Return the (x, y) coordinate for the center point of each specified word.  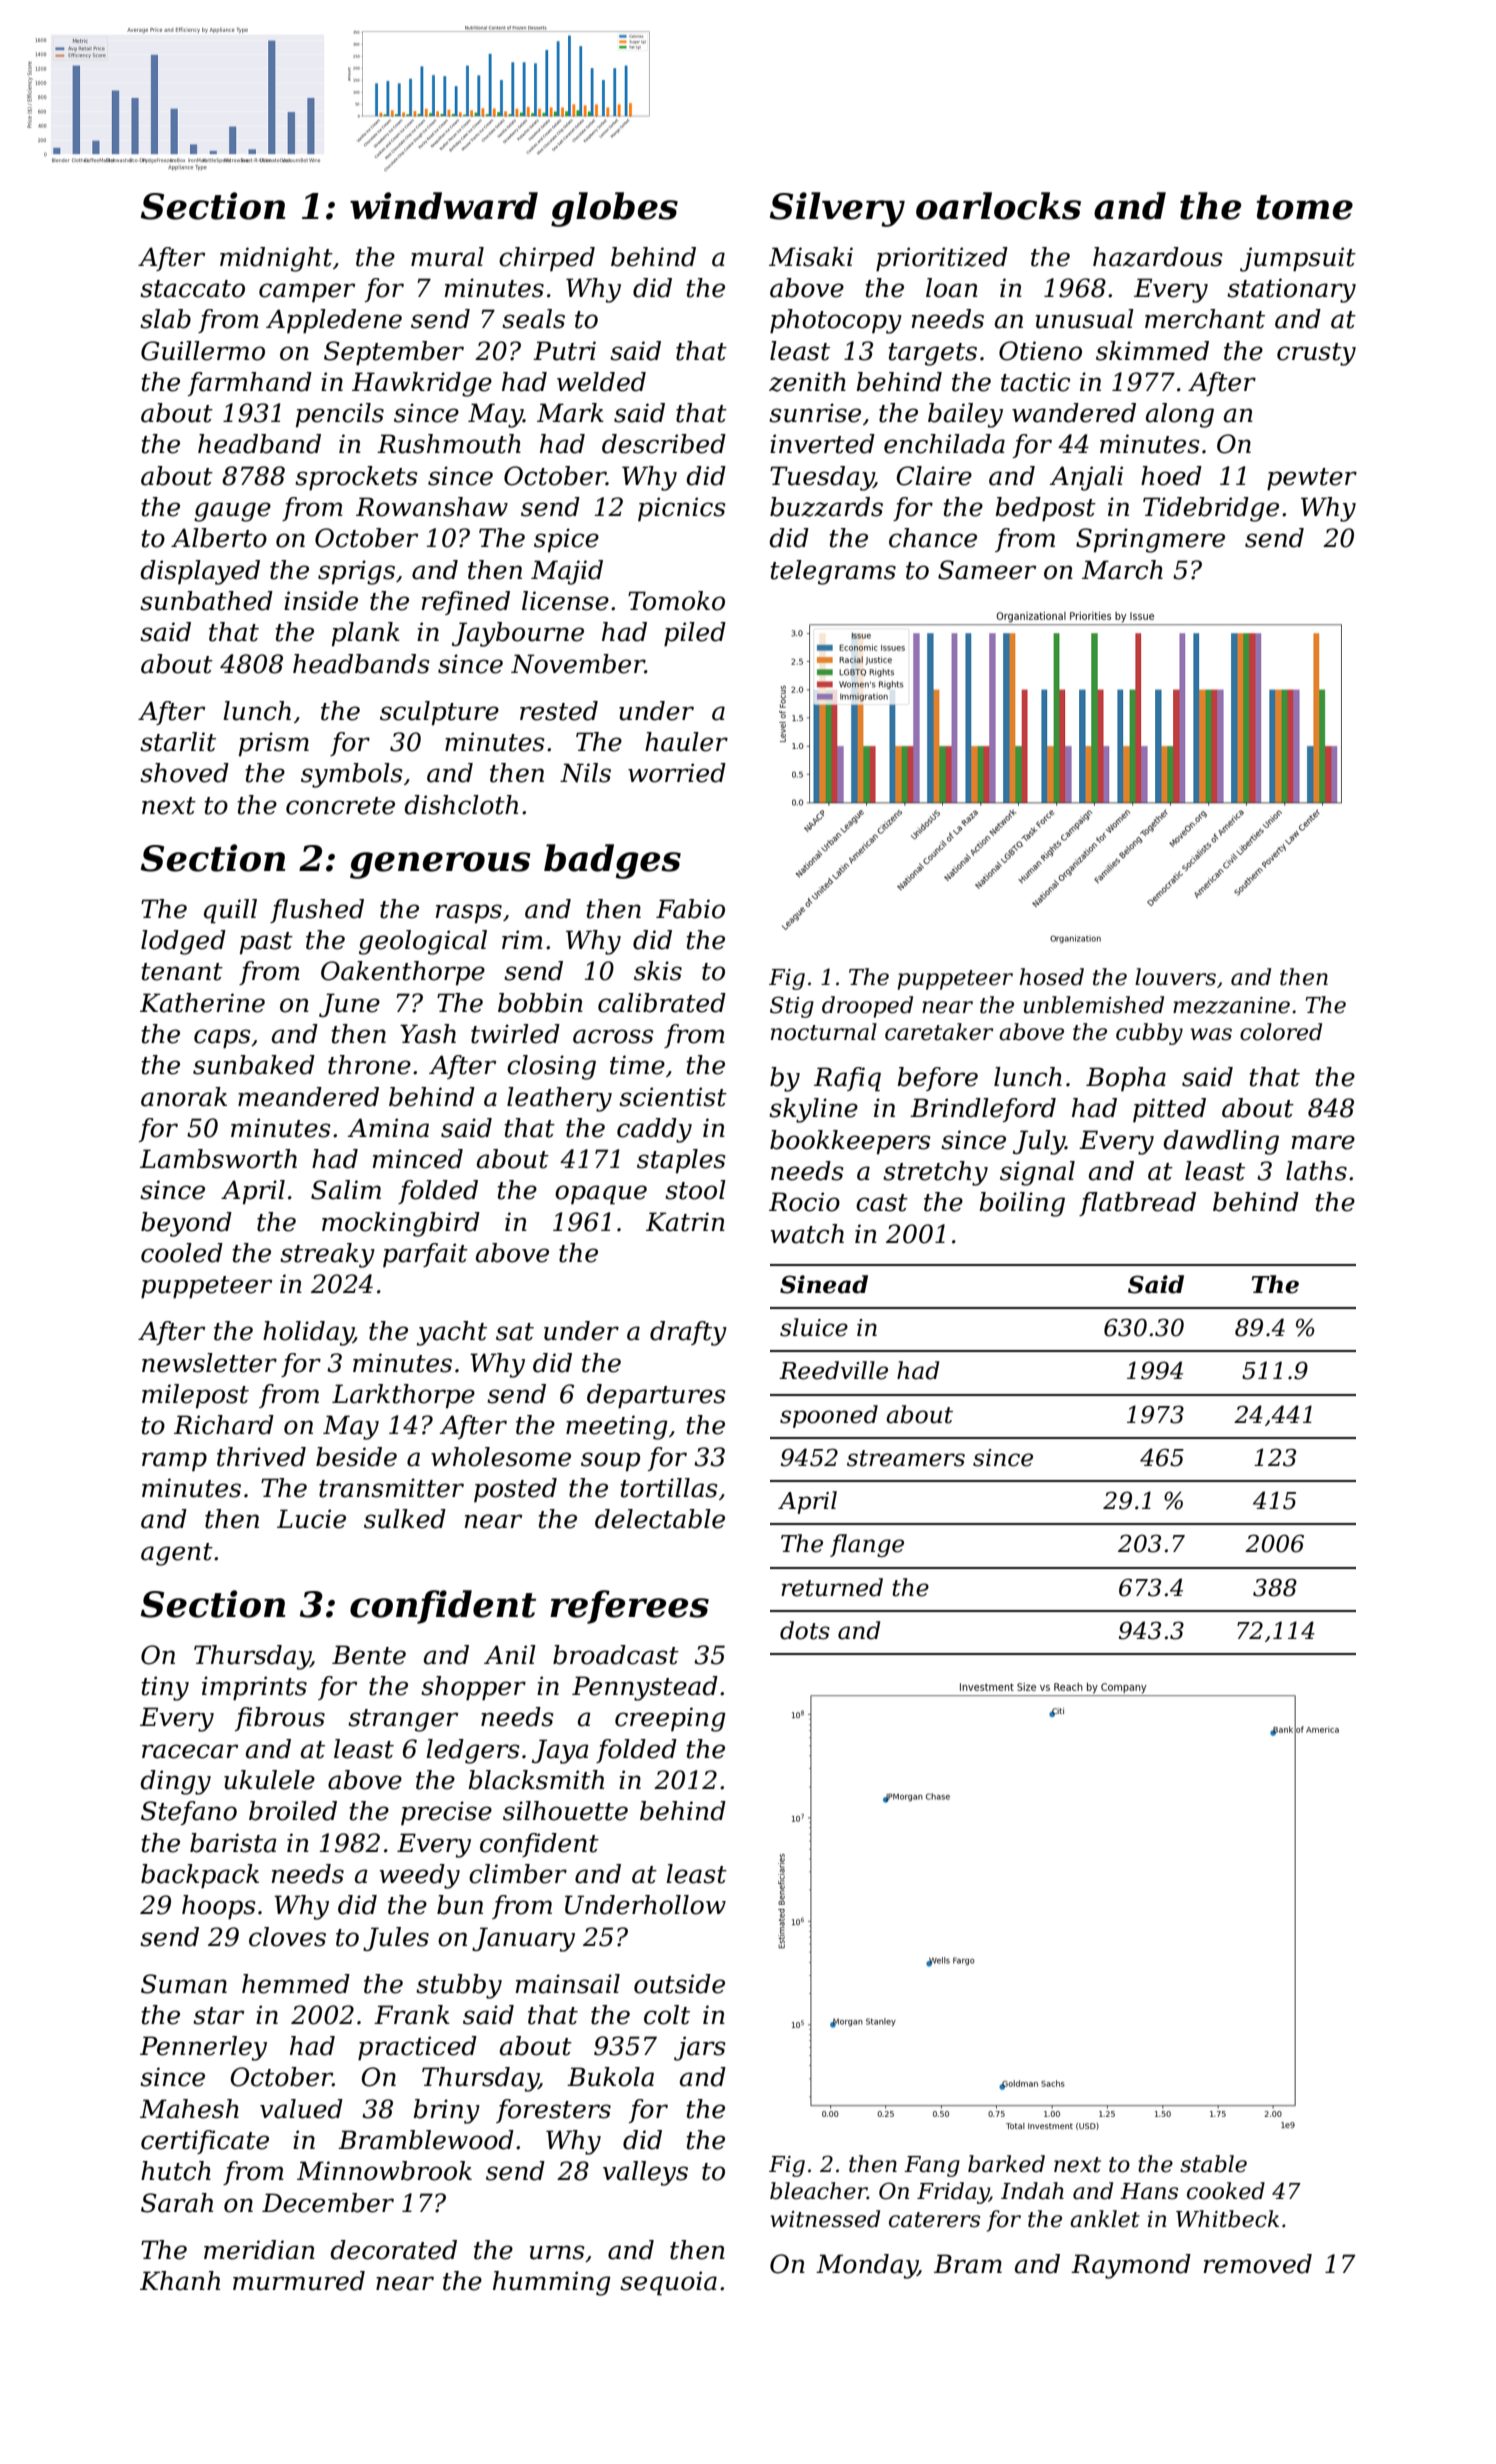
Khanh (180, 2281)
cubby (1149, 1034)
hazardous (1158, 257)
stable (1213, 2164)
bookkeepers (850, 1142)
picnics (682, 509)
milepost (195, 1396)
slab (165, 319)
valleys (645, 2173)
